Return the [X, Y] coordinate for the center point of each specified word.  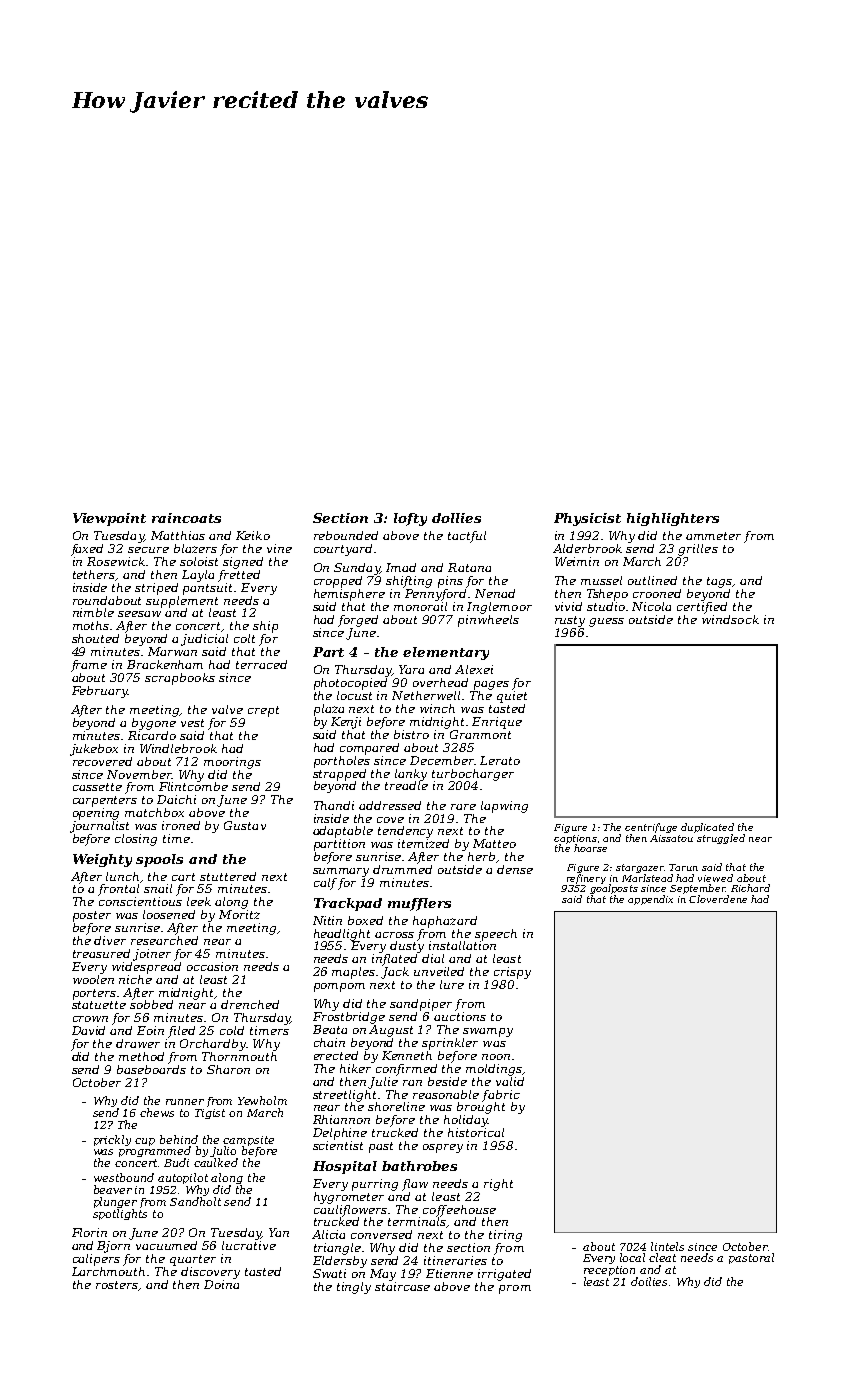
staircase [402, 1286]
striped [156, 589]
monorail [420, 606]
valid [510, 1081]
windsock [730, 619]
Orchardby [213, 1045]
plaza [329, 710]
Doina [221, 1284]
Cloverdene [718, 899]
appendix [650, 900]
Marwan [172, 651]
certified [702, 608]
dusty [407, 947]
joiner [152, 955]
